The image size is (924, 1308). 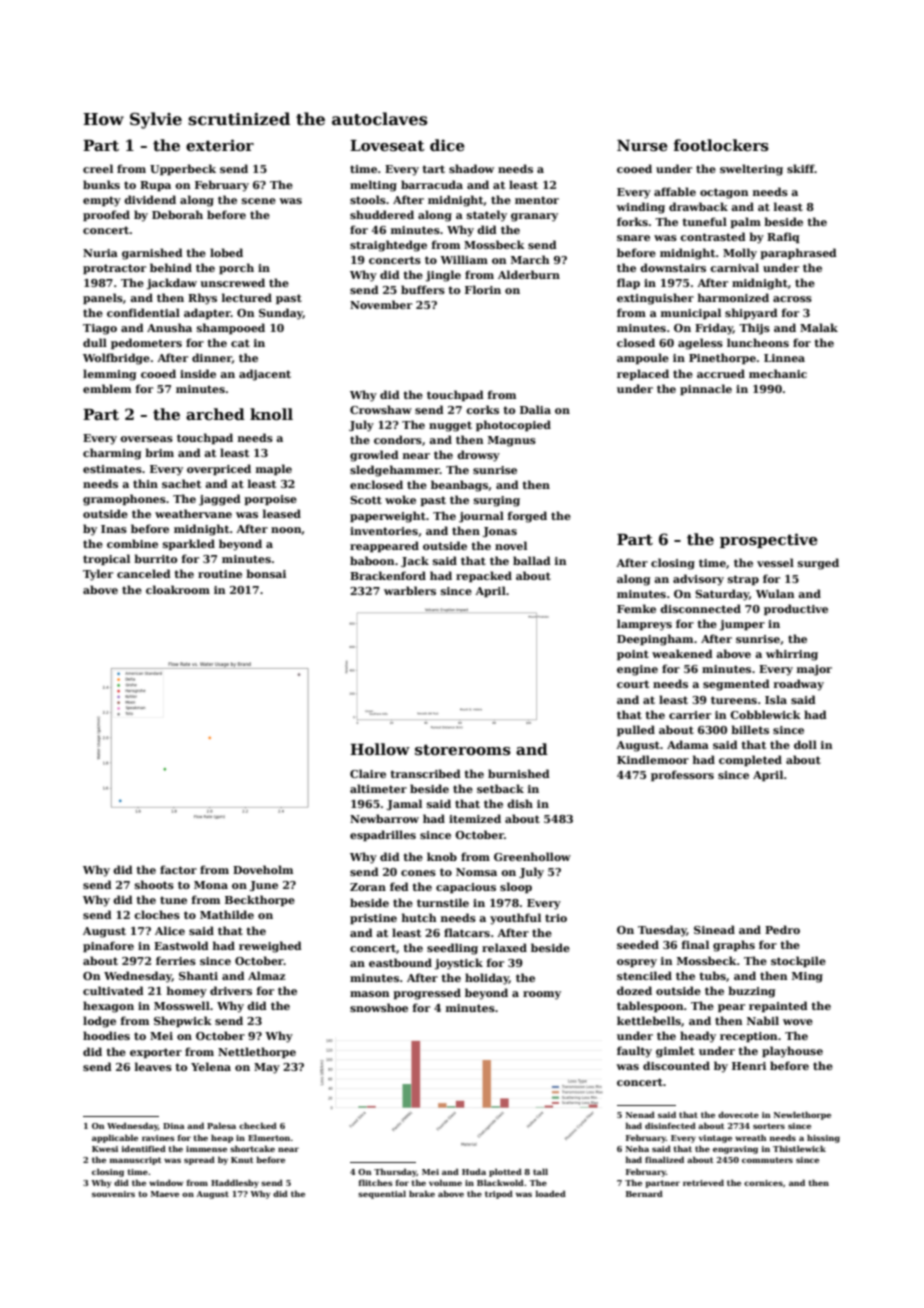 What do you see at coordinates (388, 246) in the screenshot?
I see `straightedge` at bounding box center [388, 246].
